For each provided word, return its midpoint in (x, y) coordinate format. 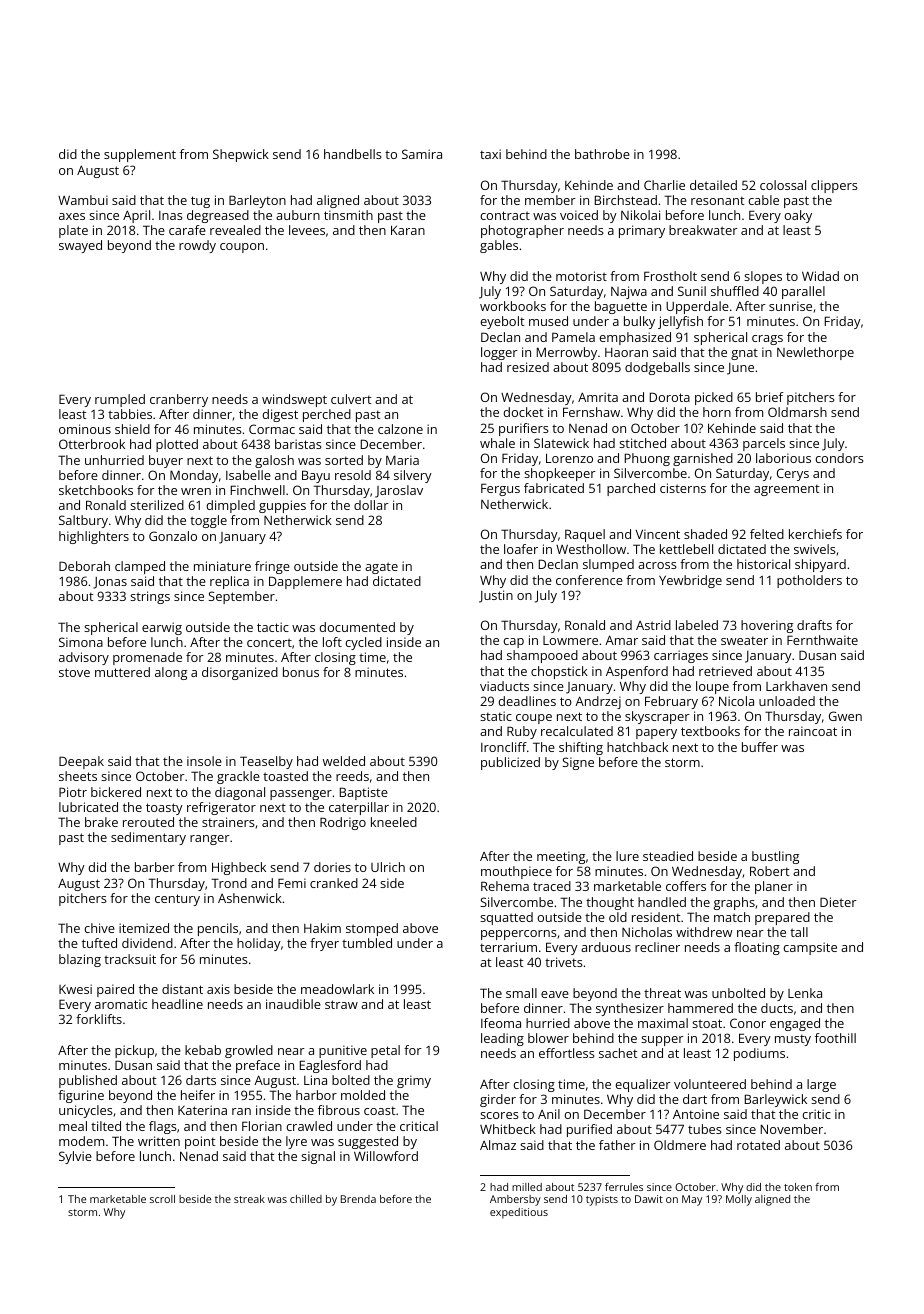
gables (499, 246)
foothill (835, 1038)
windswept (294, 400)
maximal (663, 1023)
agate (381, 568)
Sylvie (75, 1157)
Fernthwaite (822, 640)
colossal (783, 185)
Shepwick (241, 155)
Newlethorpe (815, 353)
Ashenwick (250, 898)
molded (363, 1095)
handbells (353, 154)
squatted (506, 918)
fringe (272, 567)
